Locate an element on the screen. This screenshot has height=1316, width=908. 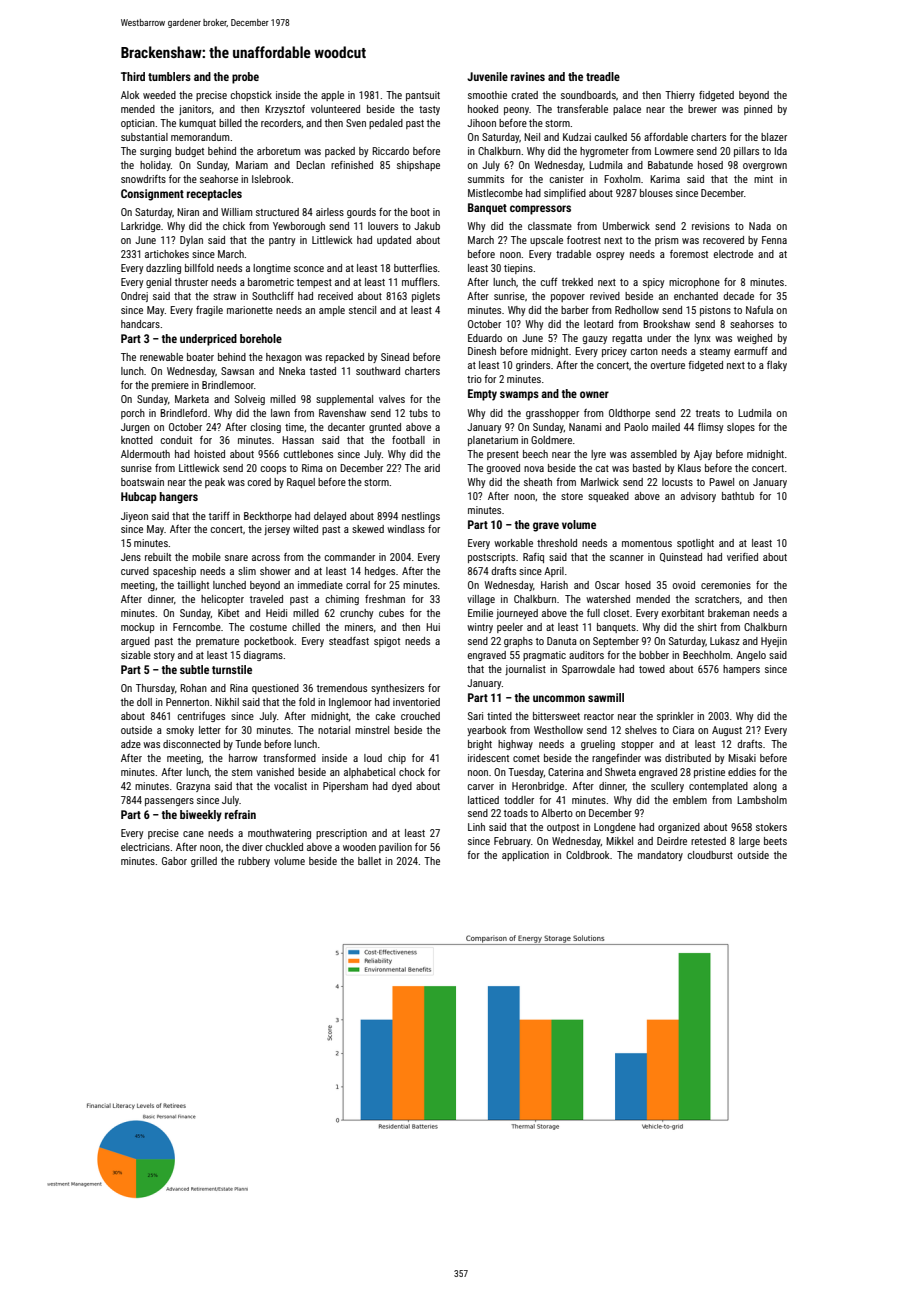
postscripts is located at coordinates (491, 558).
